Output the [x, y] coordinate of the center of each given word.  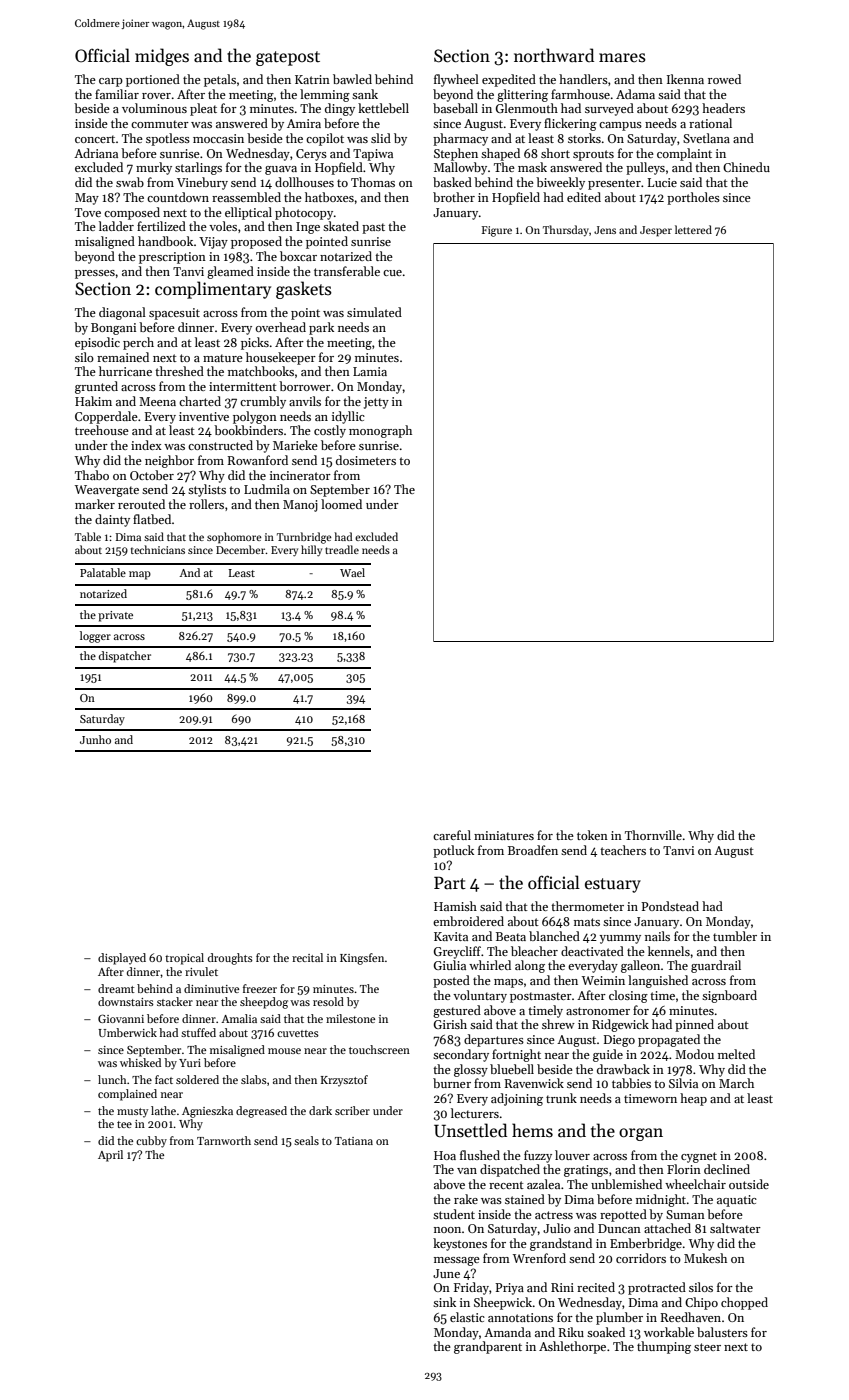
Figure [497, 231]
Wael [352, 572]
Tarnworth [224, 1140]
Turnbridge [304, 538]
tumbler [735, 936]
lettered [693, 229]
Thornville [653, 835]
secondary [461, 1055]
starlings [198, 168]
